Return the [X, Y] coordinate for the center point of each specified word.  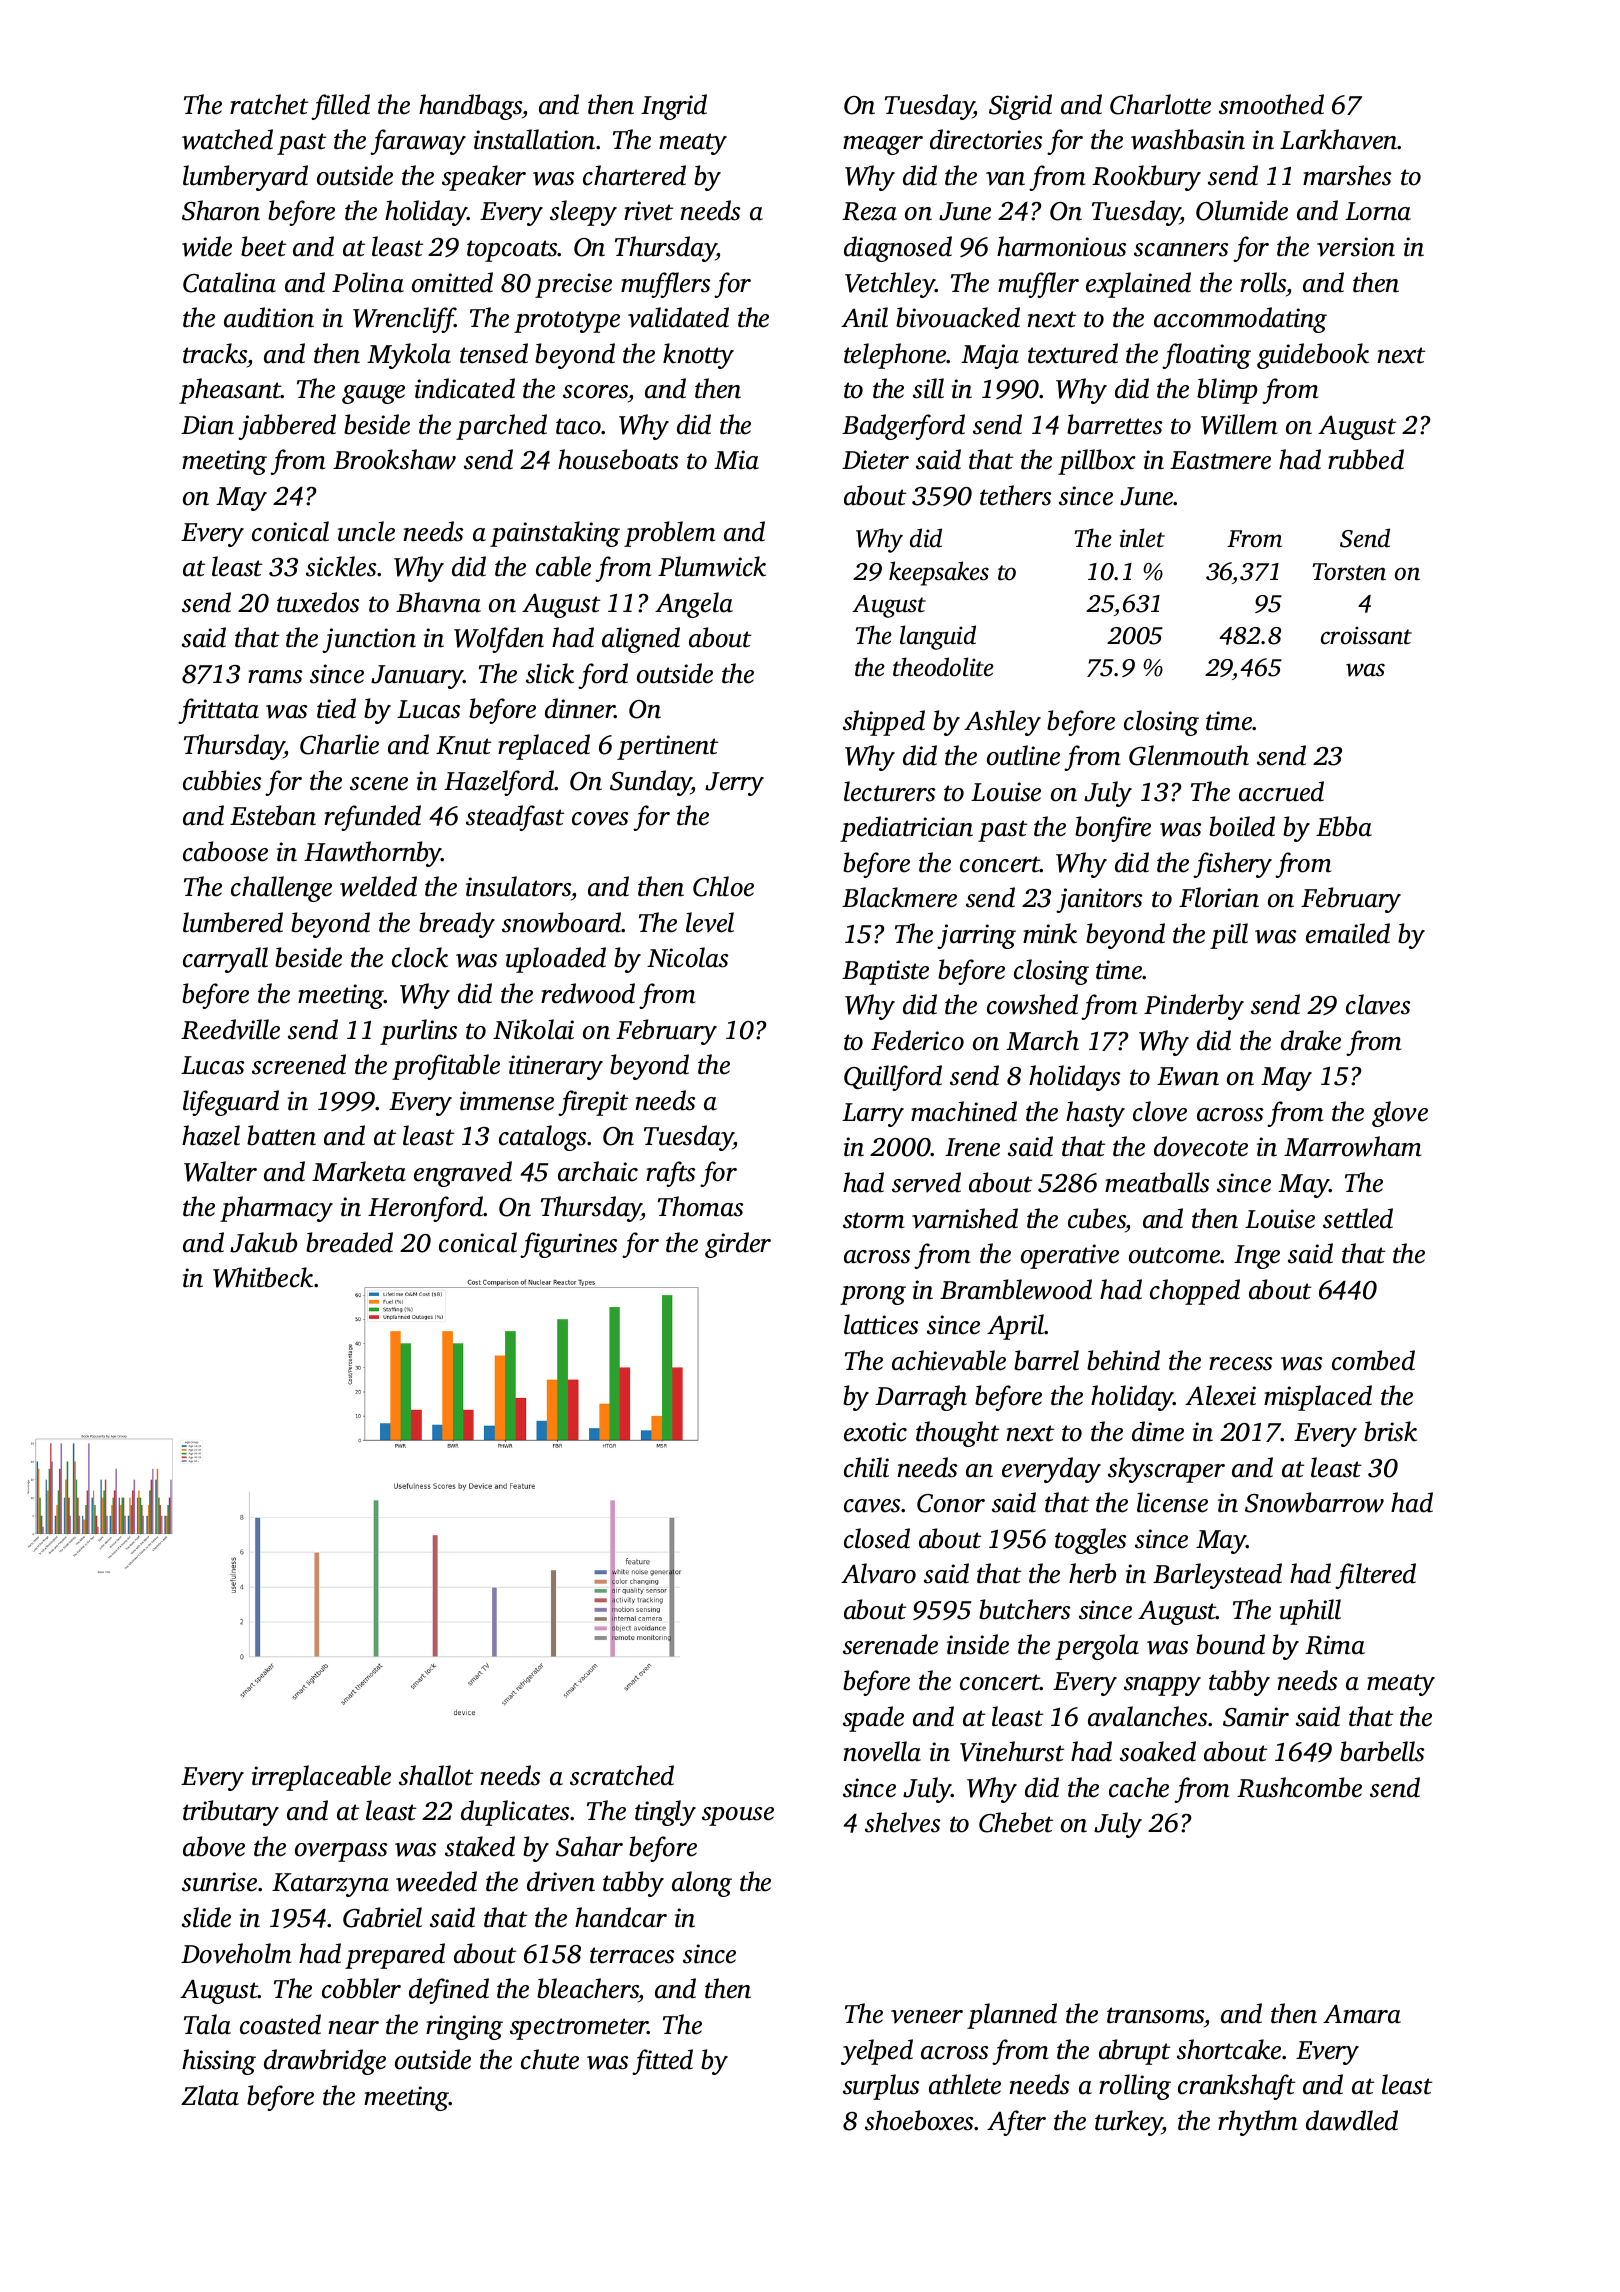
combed [1373, 1360]
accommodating [1240, 320]
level [710, 922]
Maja [990, 356]
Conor [951, 1503]
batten [281, 1135]
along [702, 1884]
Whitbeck [263, 1277]
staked [480, 1846]
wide [207, 246]
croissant [1366, 635]
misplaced [1318, 1398]
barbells [1382, 1751]
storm [874, 1220]
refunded [372, 818]
